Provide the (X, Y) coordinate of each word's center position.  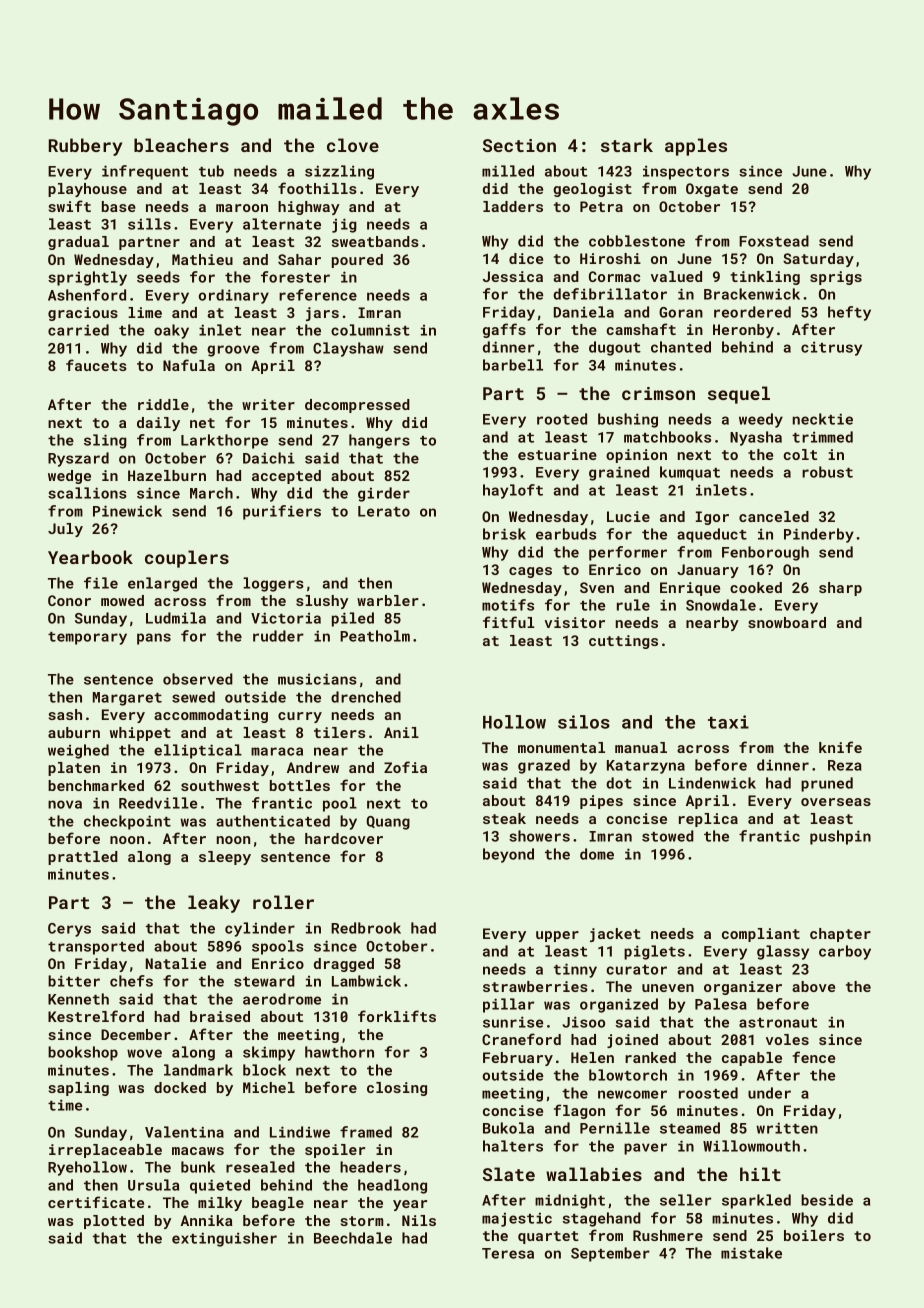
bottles (300, 785)
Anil (401, 732)
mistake (751, 1253)
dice (526, 258)
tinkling (765, 278)
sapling (79, 1089)
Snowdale (721, 605)
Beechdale (353, 1238)
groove (233, 351)
